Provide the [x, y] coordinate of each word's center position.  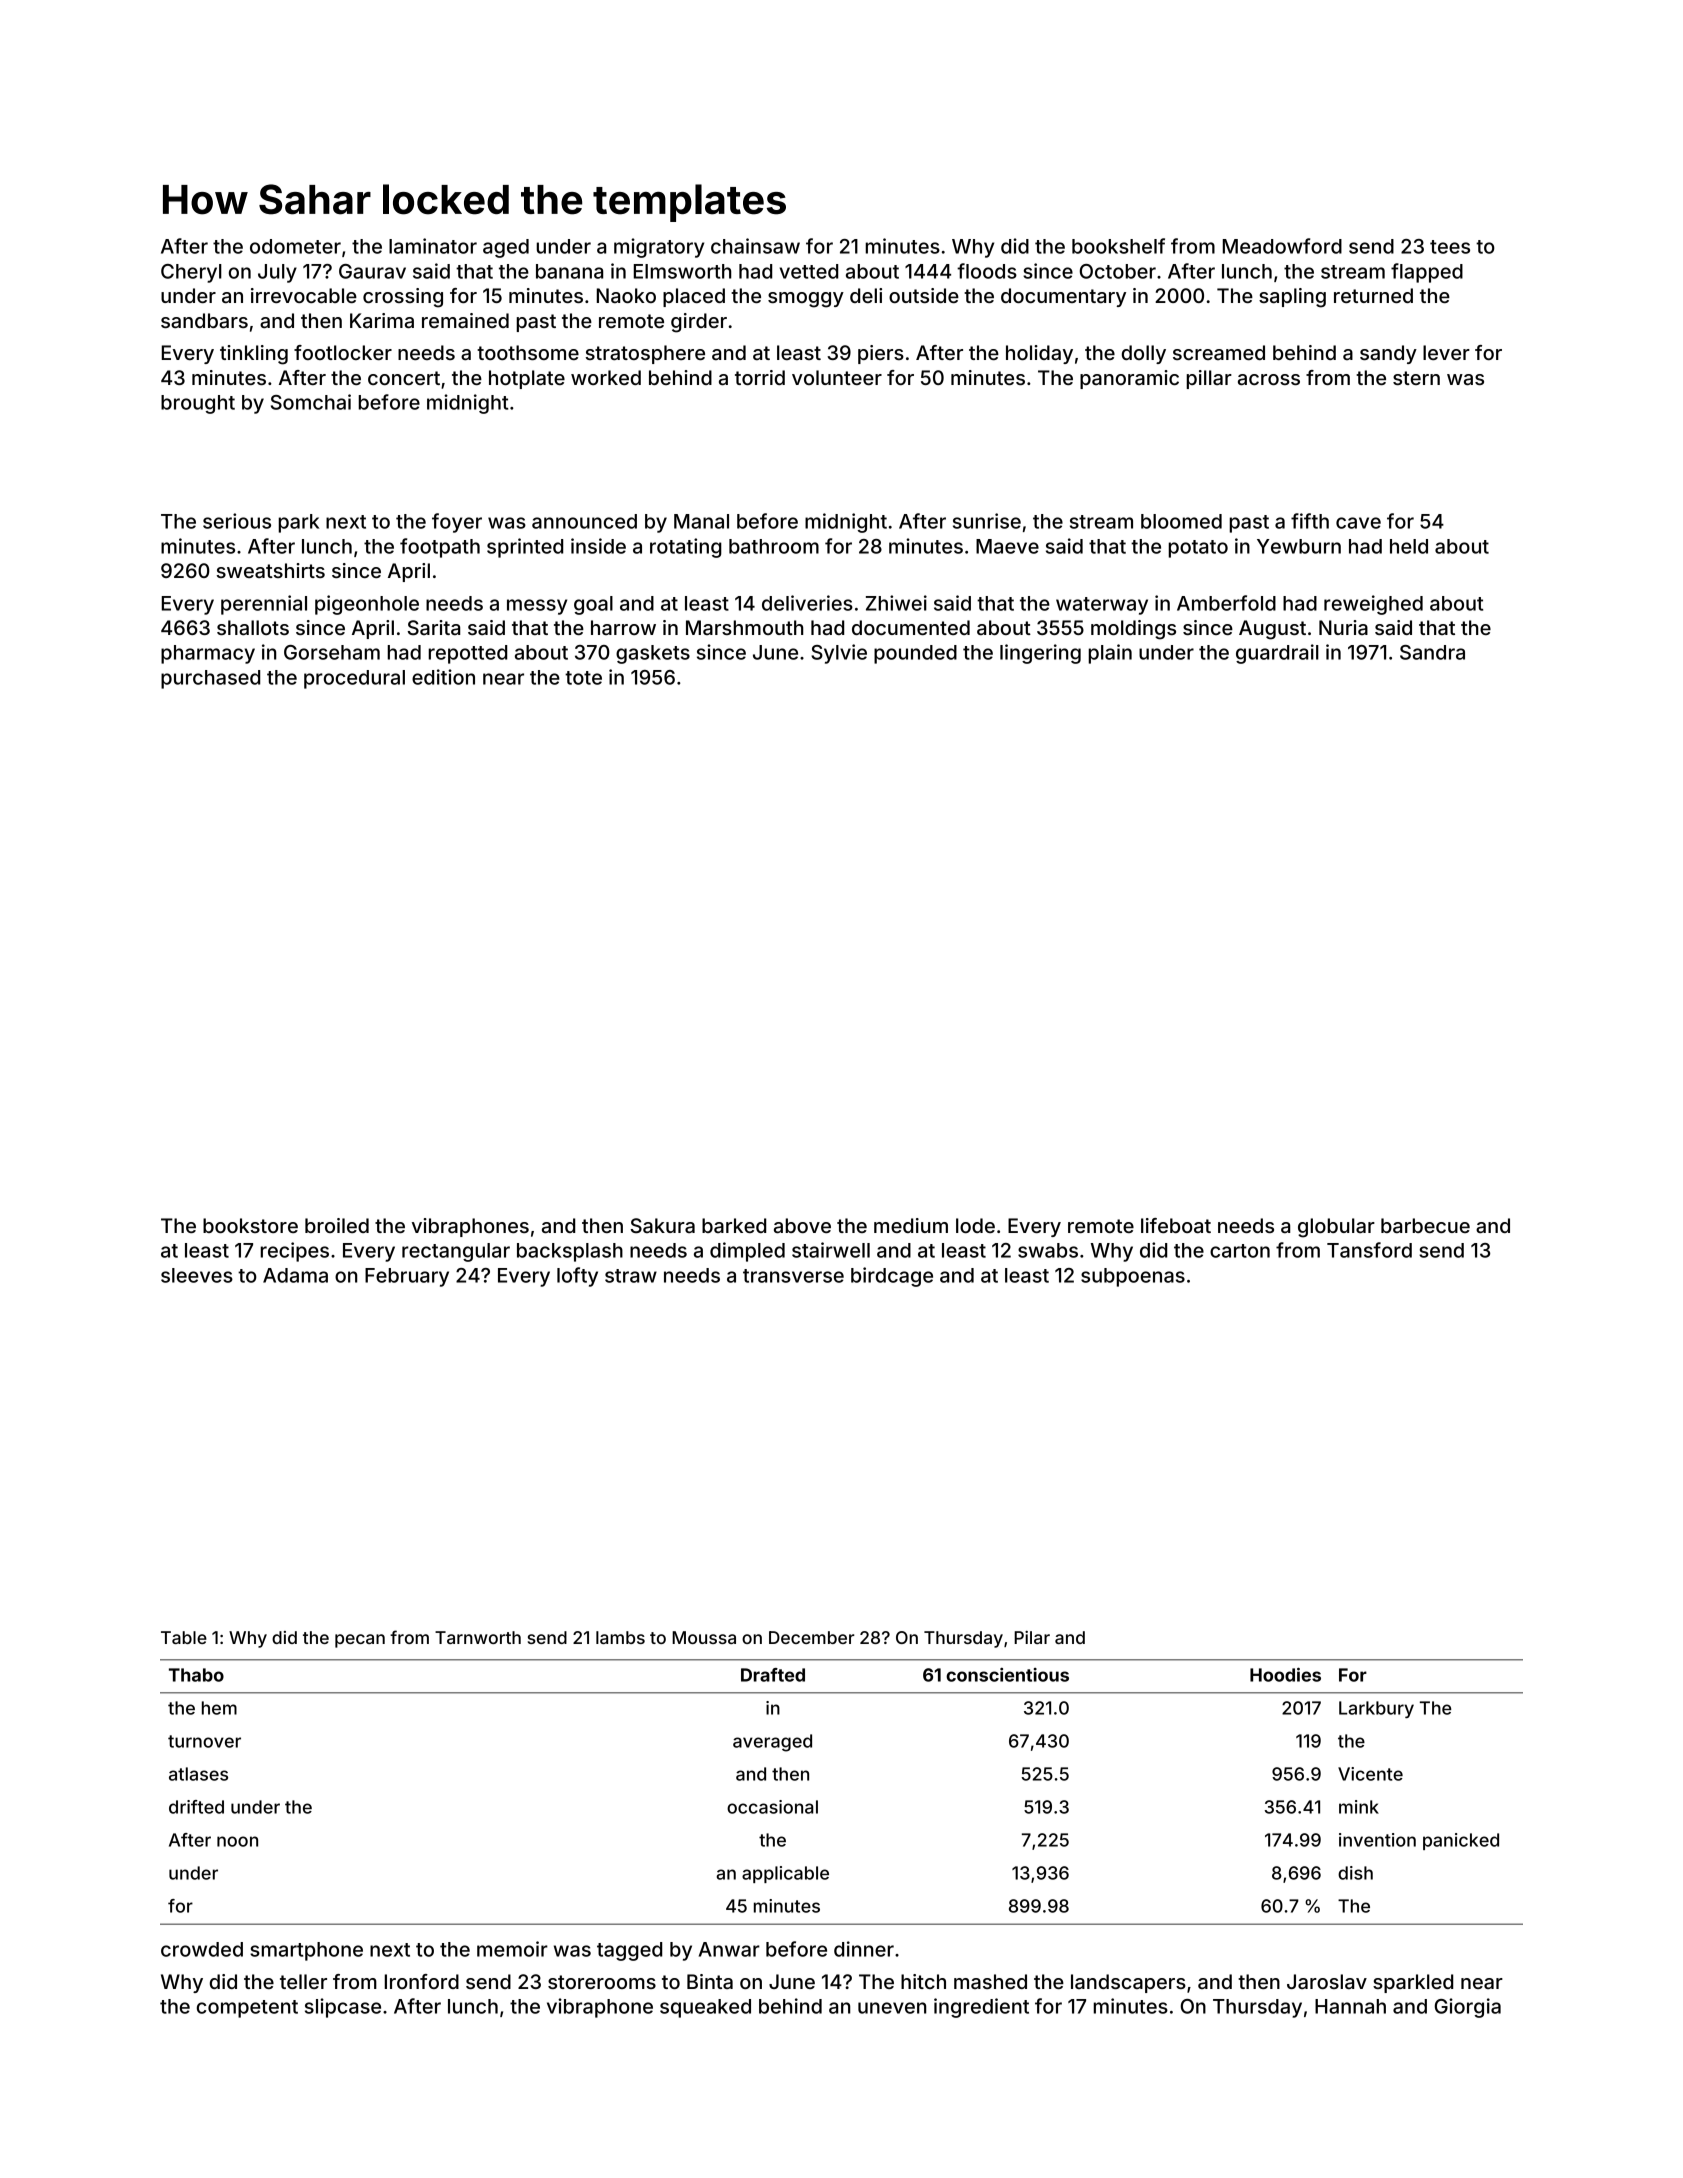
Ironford [422, 1981]
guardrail [1277, 654]
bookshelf [1118, 246]
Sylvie [839, 654]
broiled [337, 1225]
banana [569, 271]
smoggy [806, 300]
